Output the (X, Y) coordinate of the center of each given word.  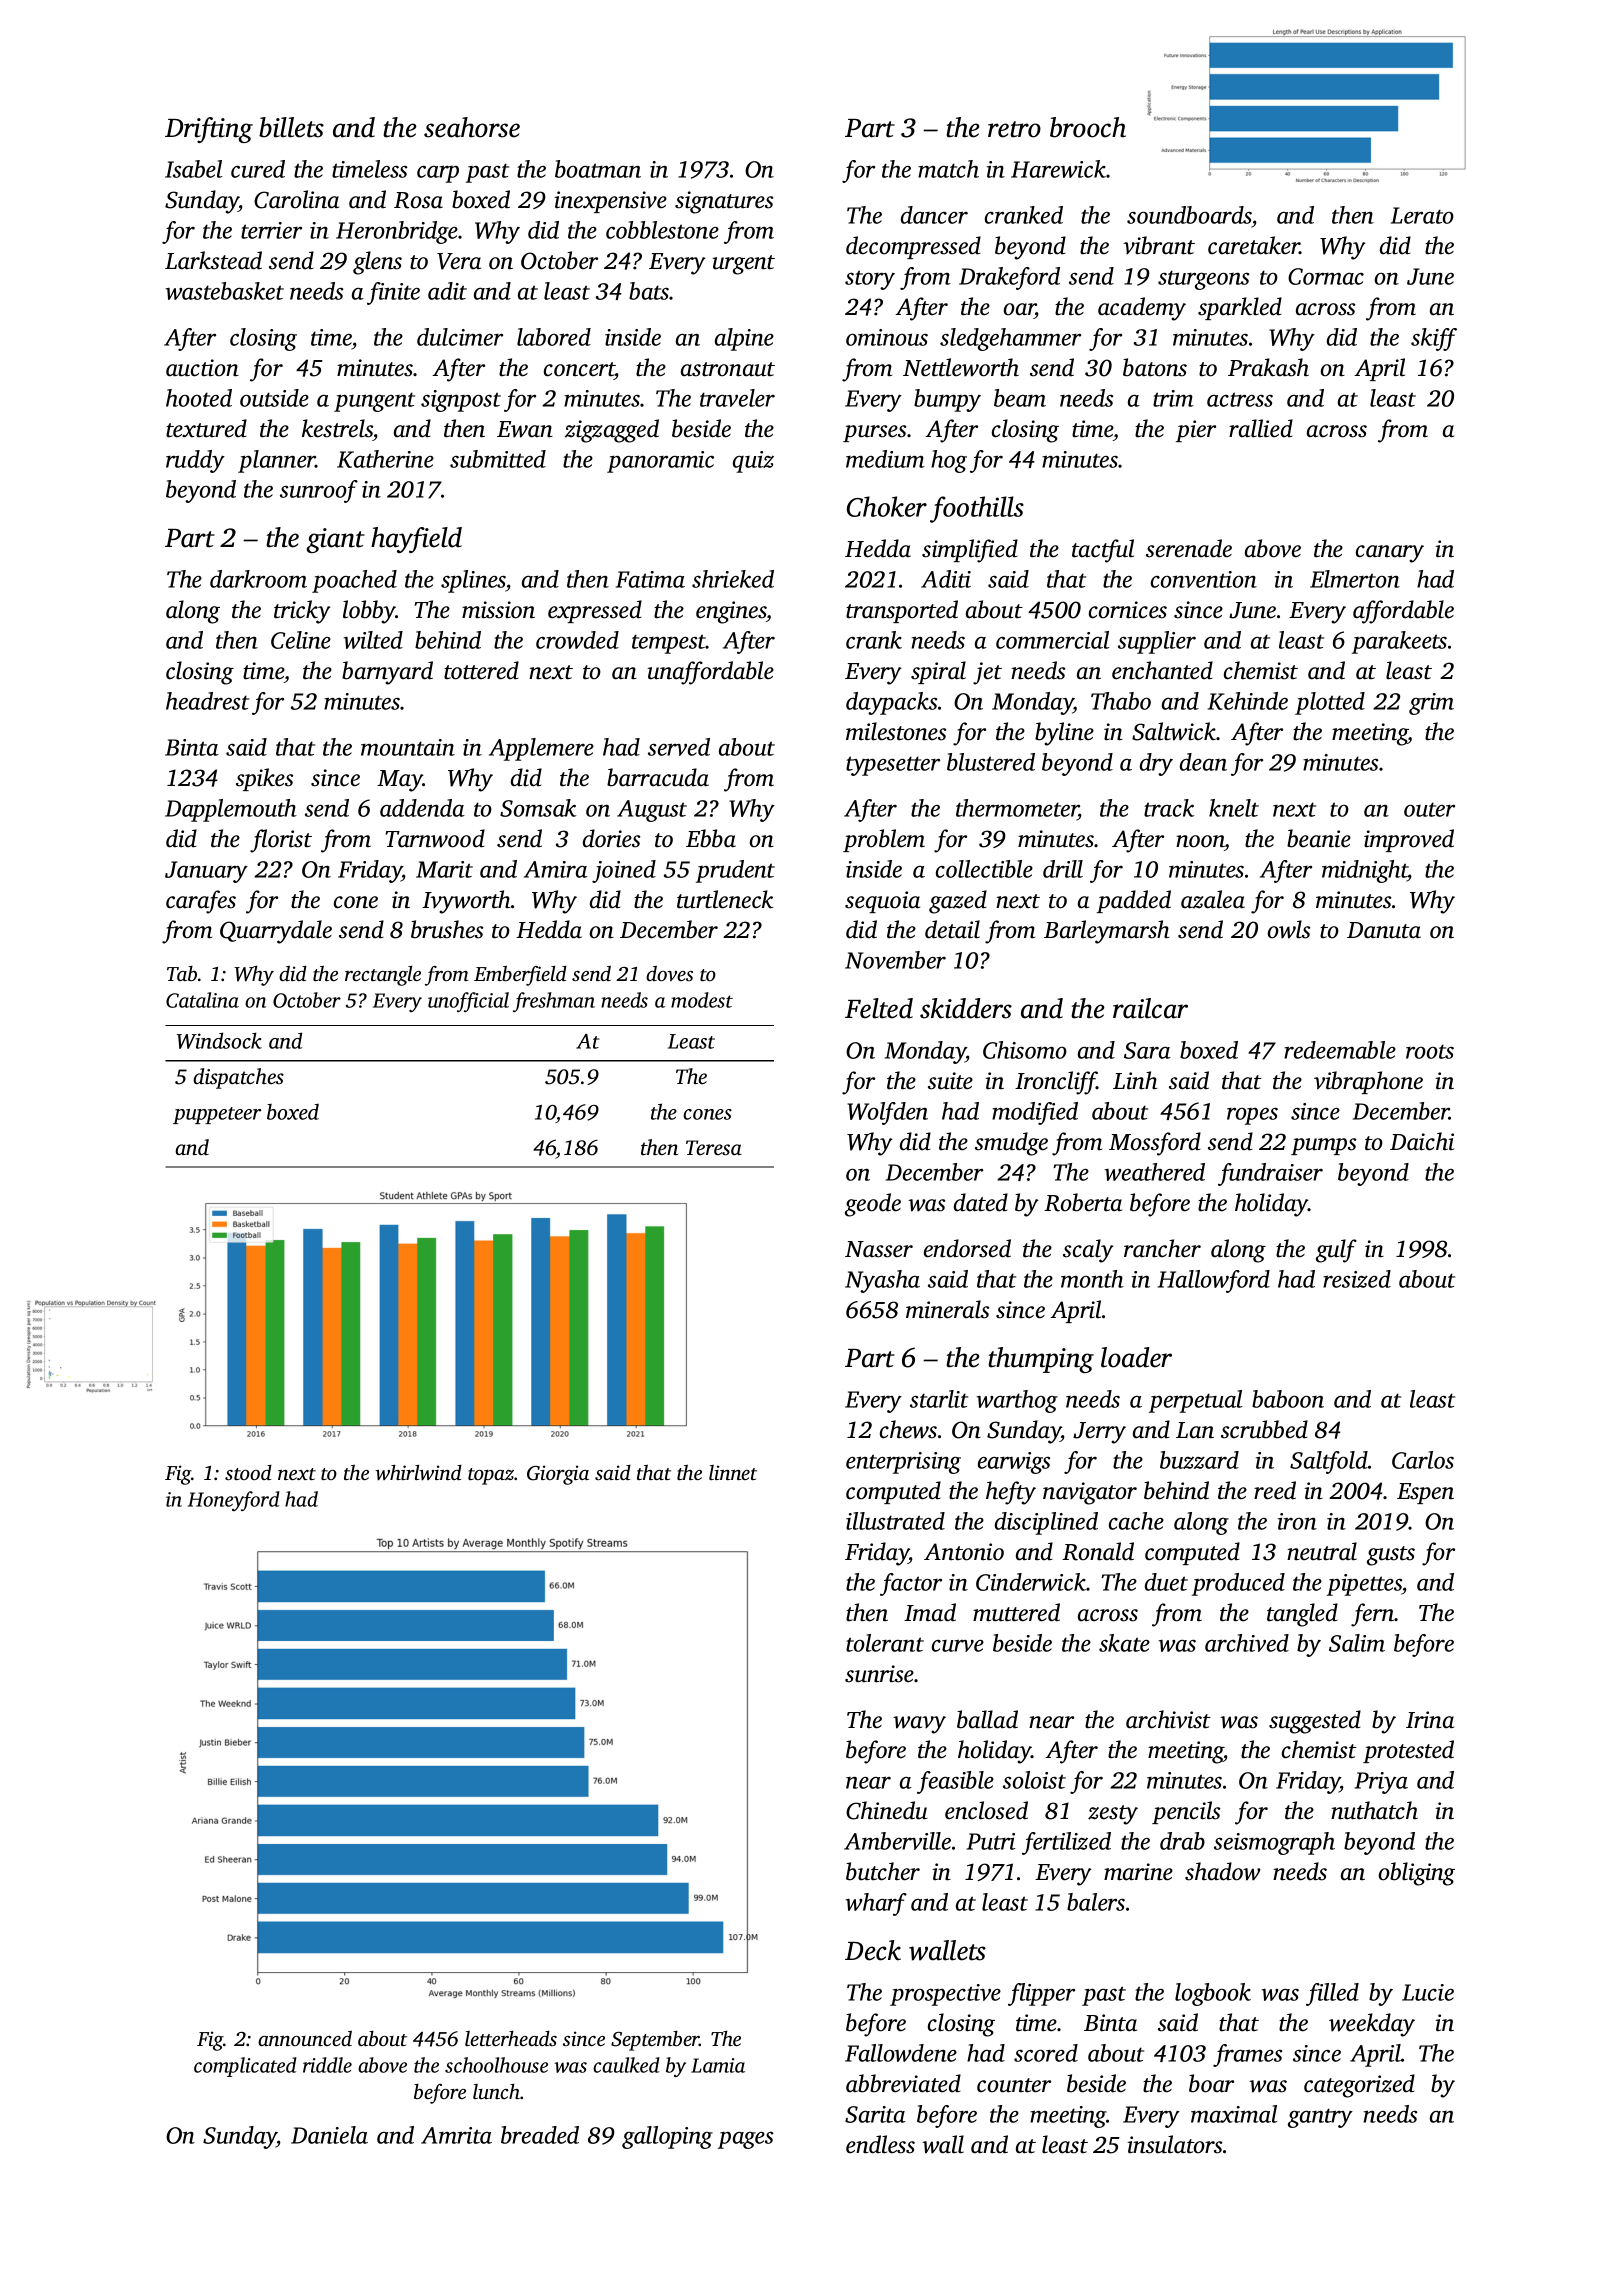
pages (745, 2140)
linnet (733, 1472)
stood (248, 1472)
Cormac (1326, 276)
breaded (540, 2135)
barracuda (658, 777)
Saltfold (1329, 1462)
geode (873, 1205)
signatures (724, 202)
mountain (408, 747)
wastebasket (225, 291)
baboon (1288, 1399)
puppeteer (217, 1115)
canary (1390, 554)
